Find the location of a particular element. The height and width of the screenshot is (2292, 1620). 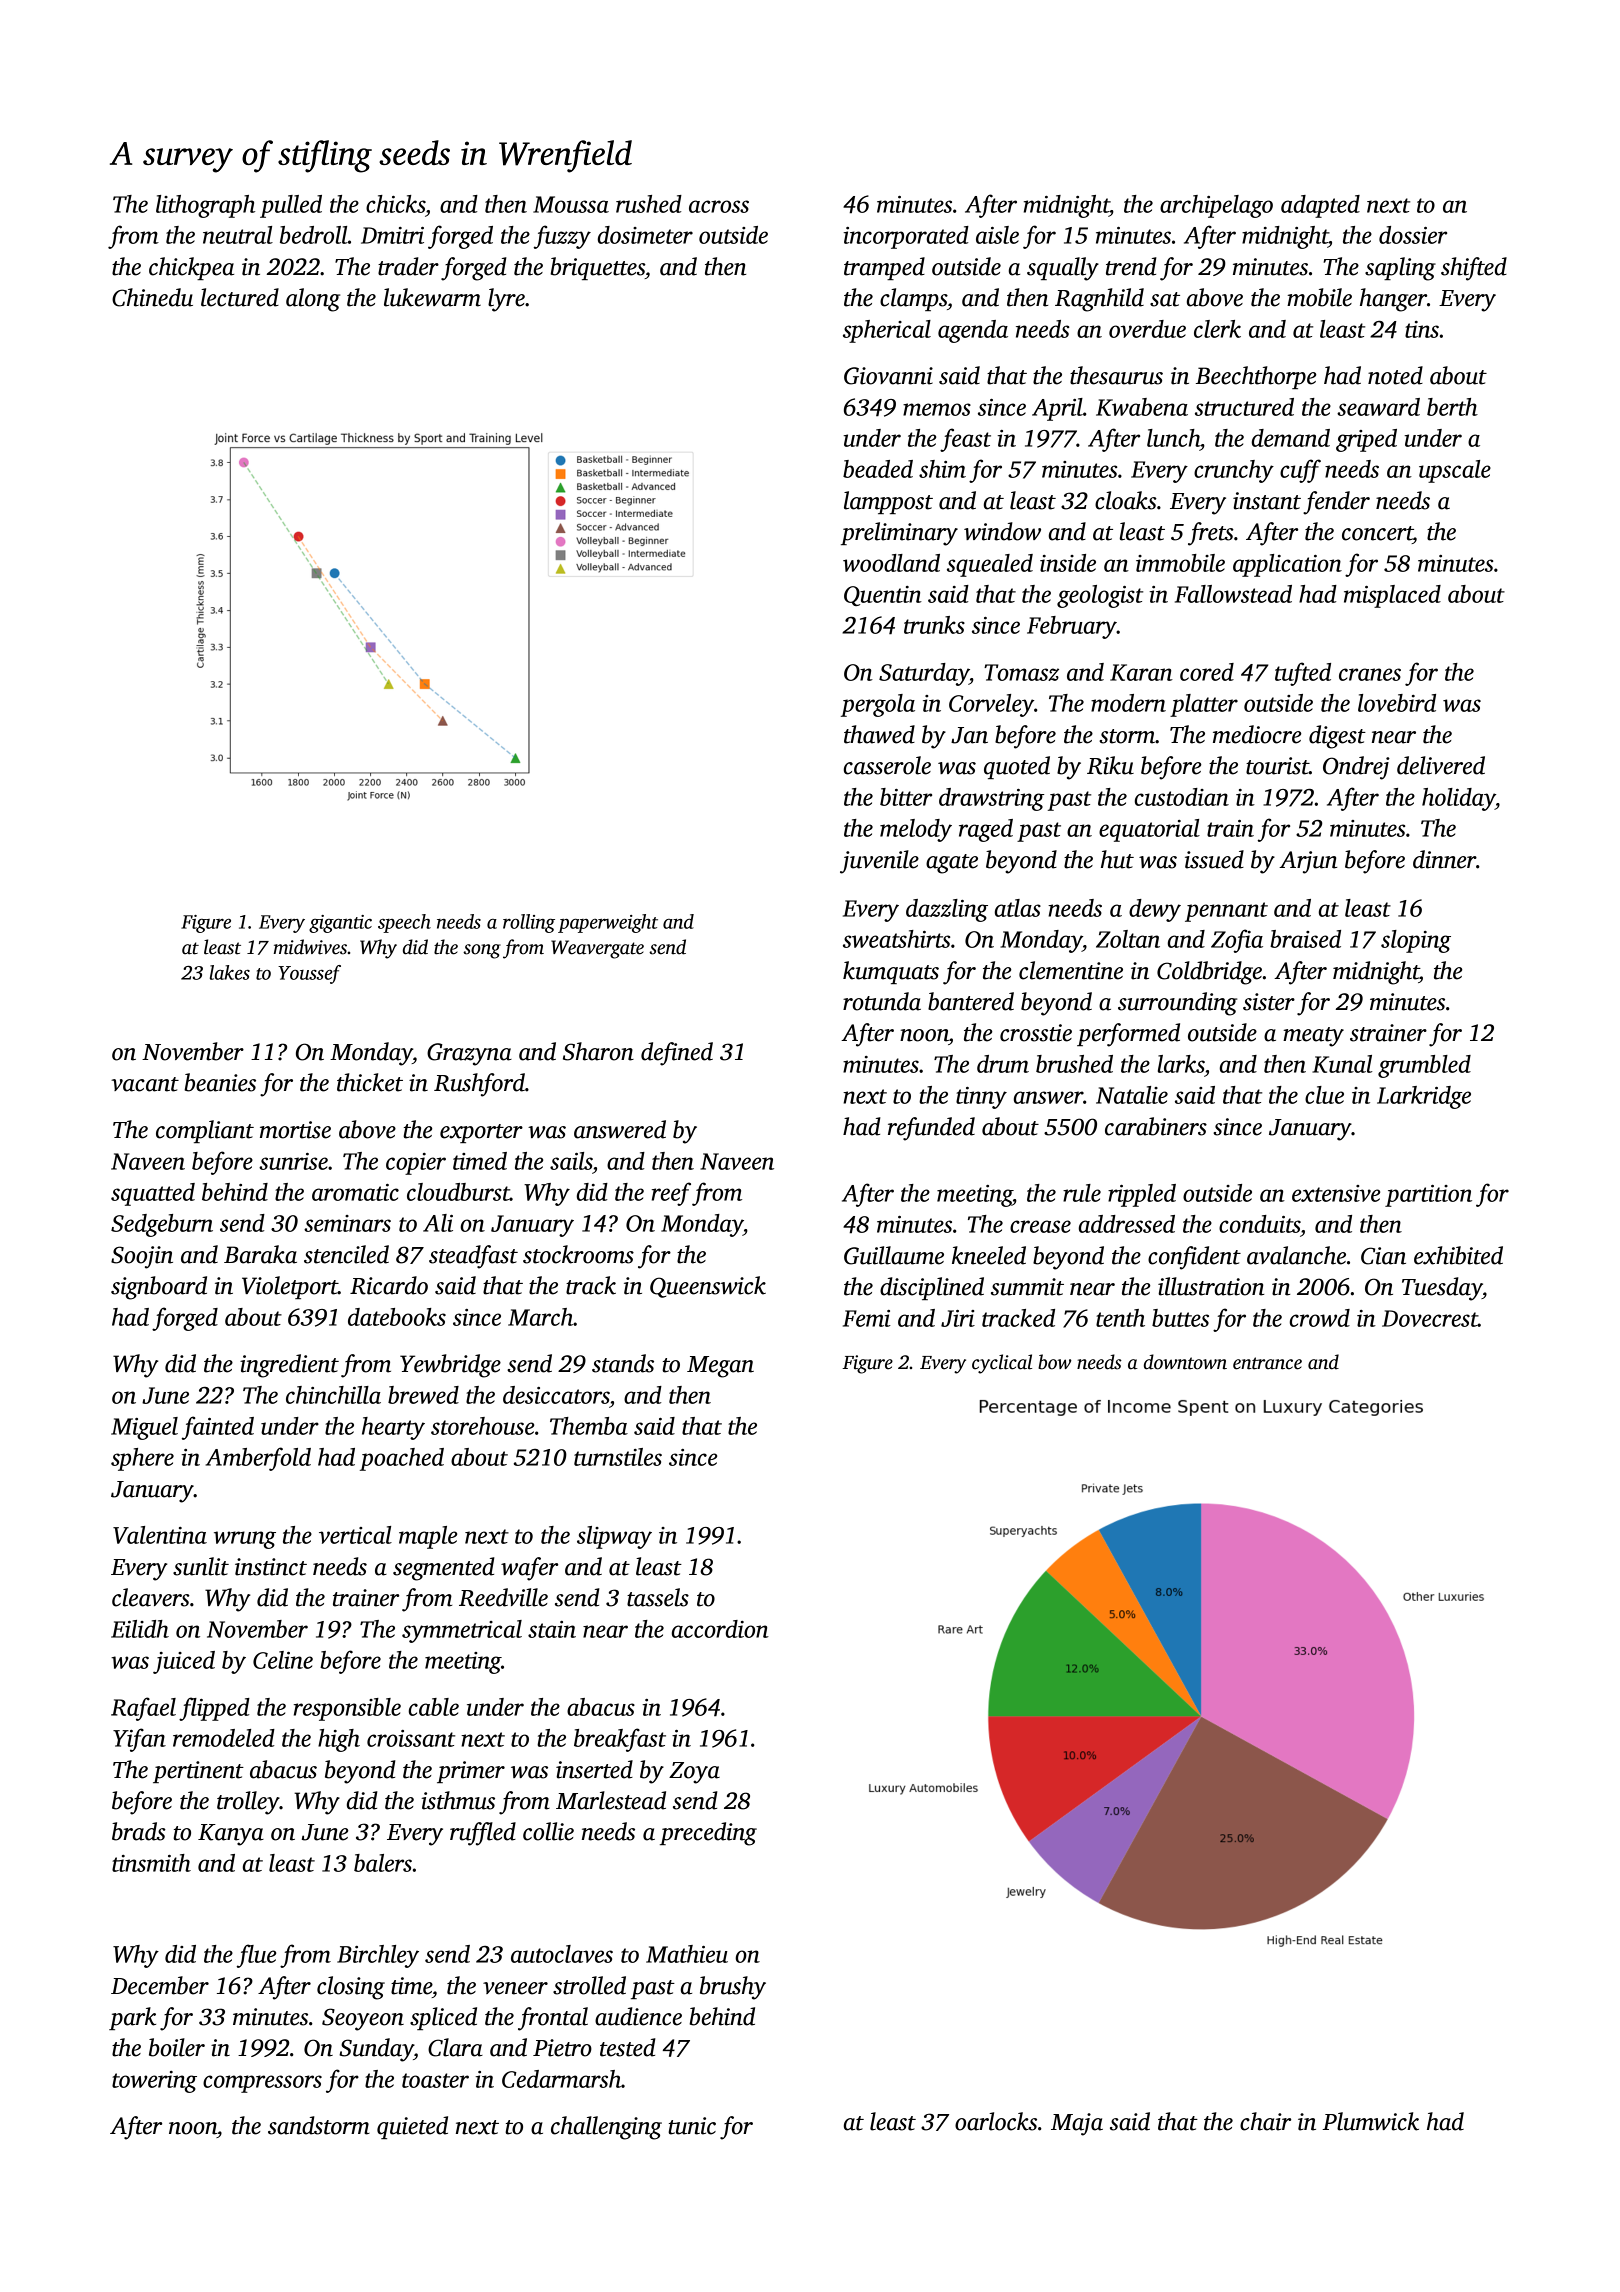

Larkridge is located at coordinates (1424, 1097).
